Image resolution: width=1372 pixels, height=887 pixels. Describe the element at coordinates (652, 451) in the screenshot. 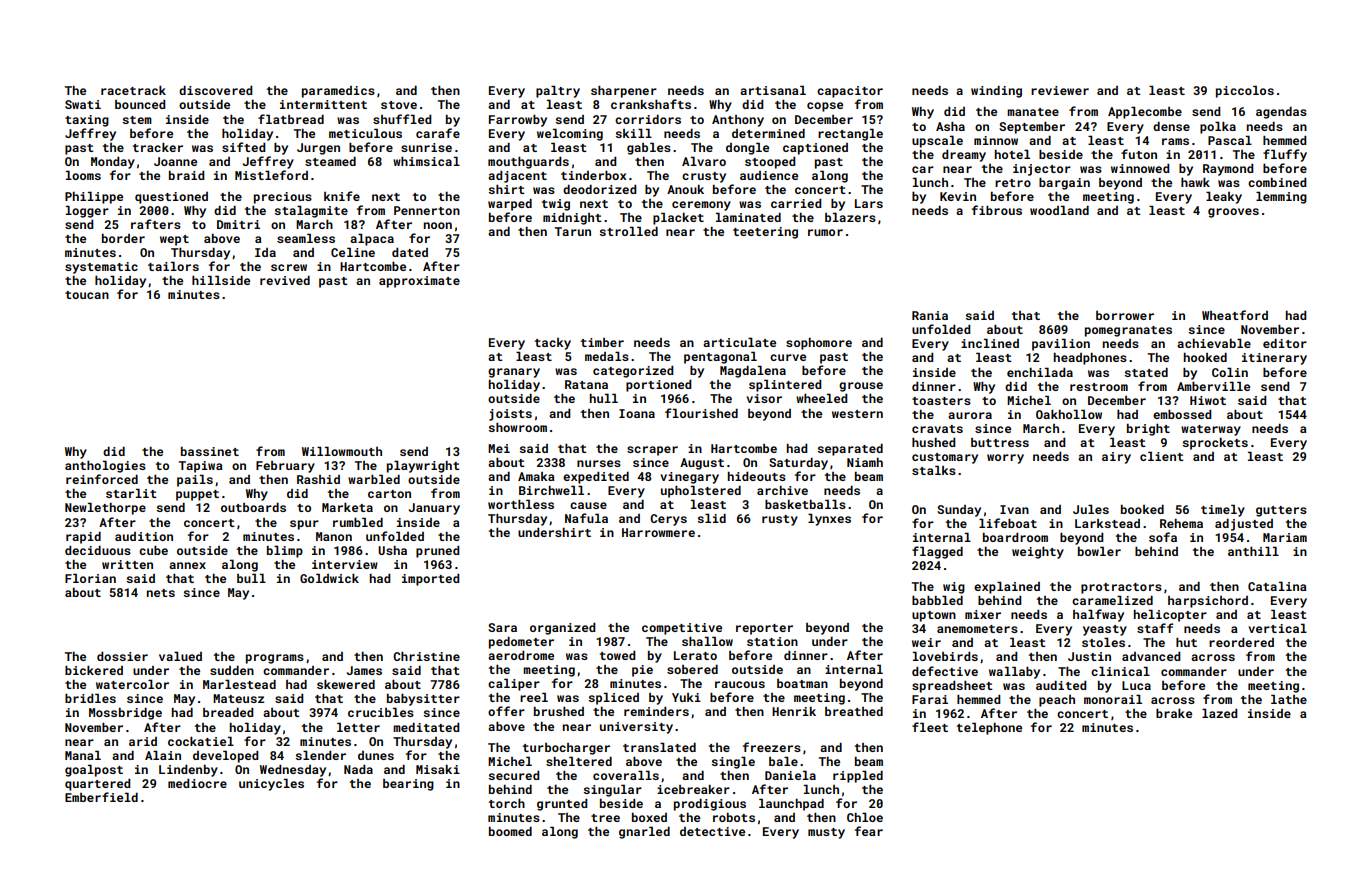

I see `scraper` at that location.
